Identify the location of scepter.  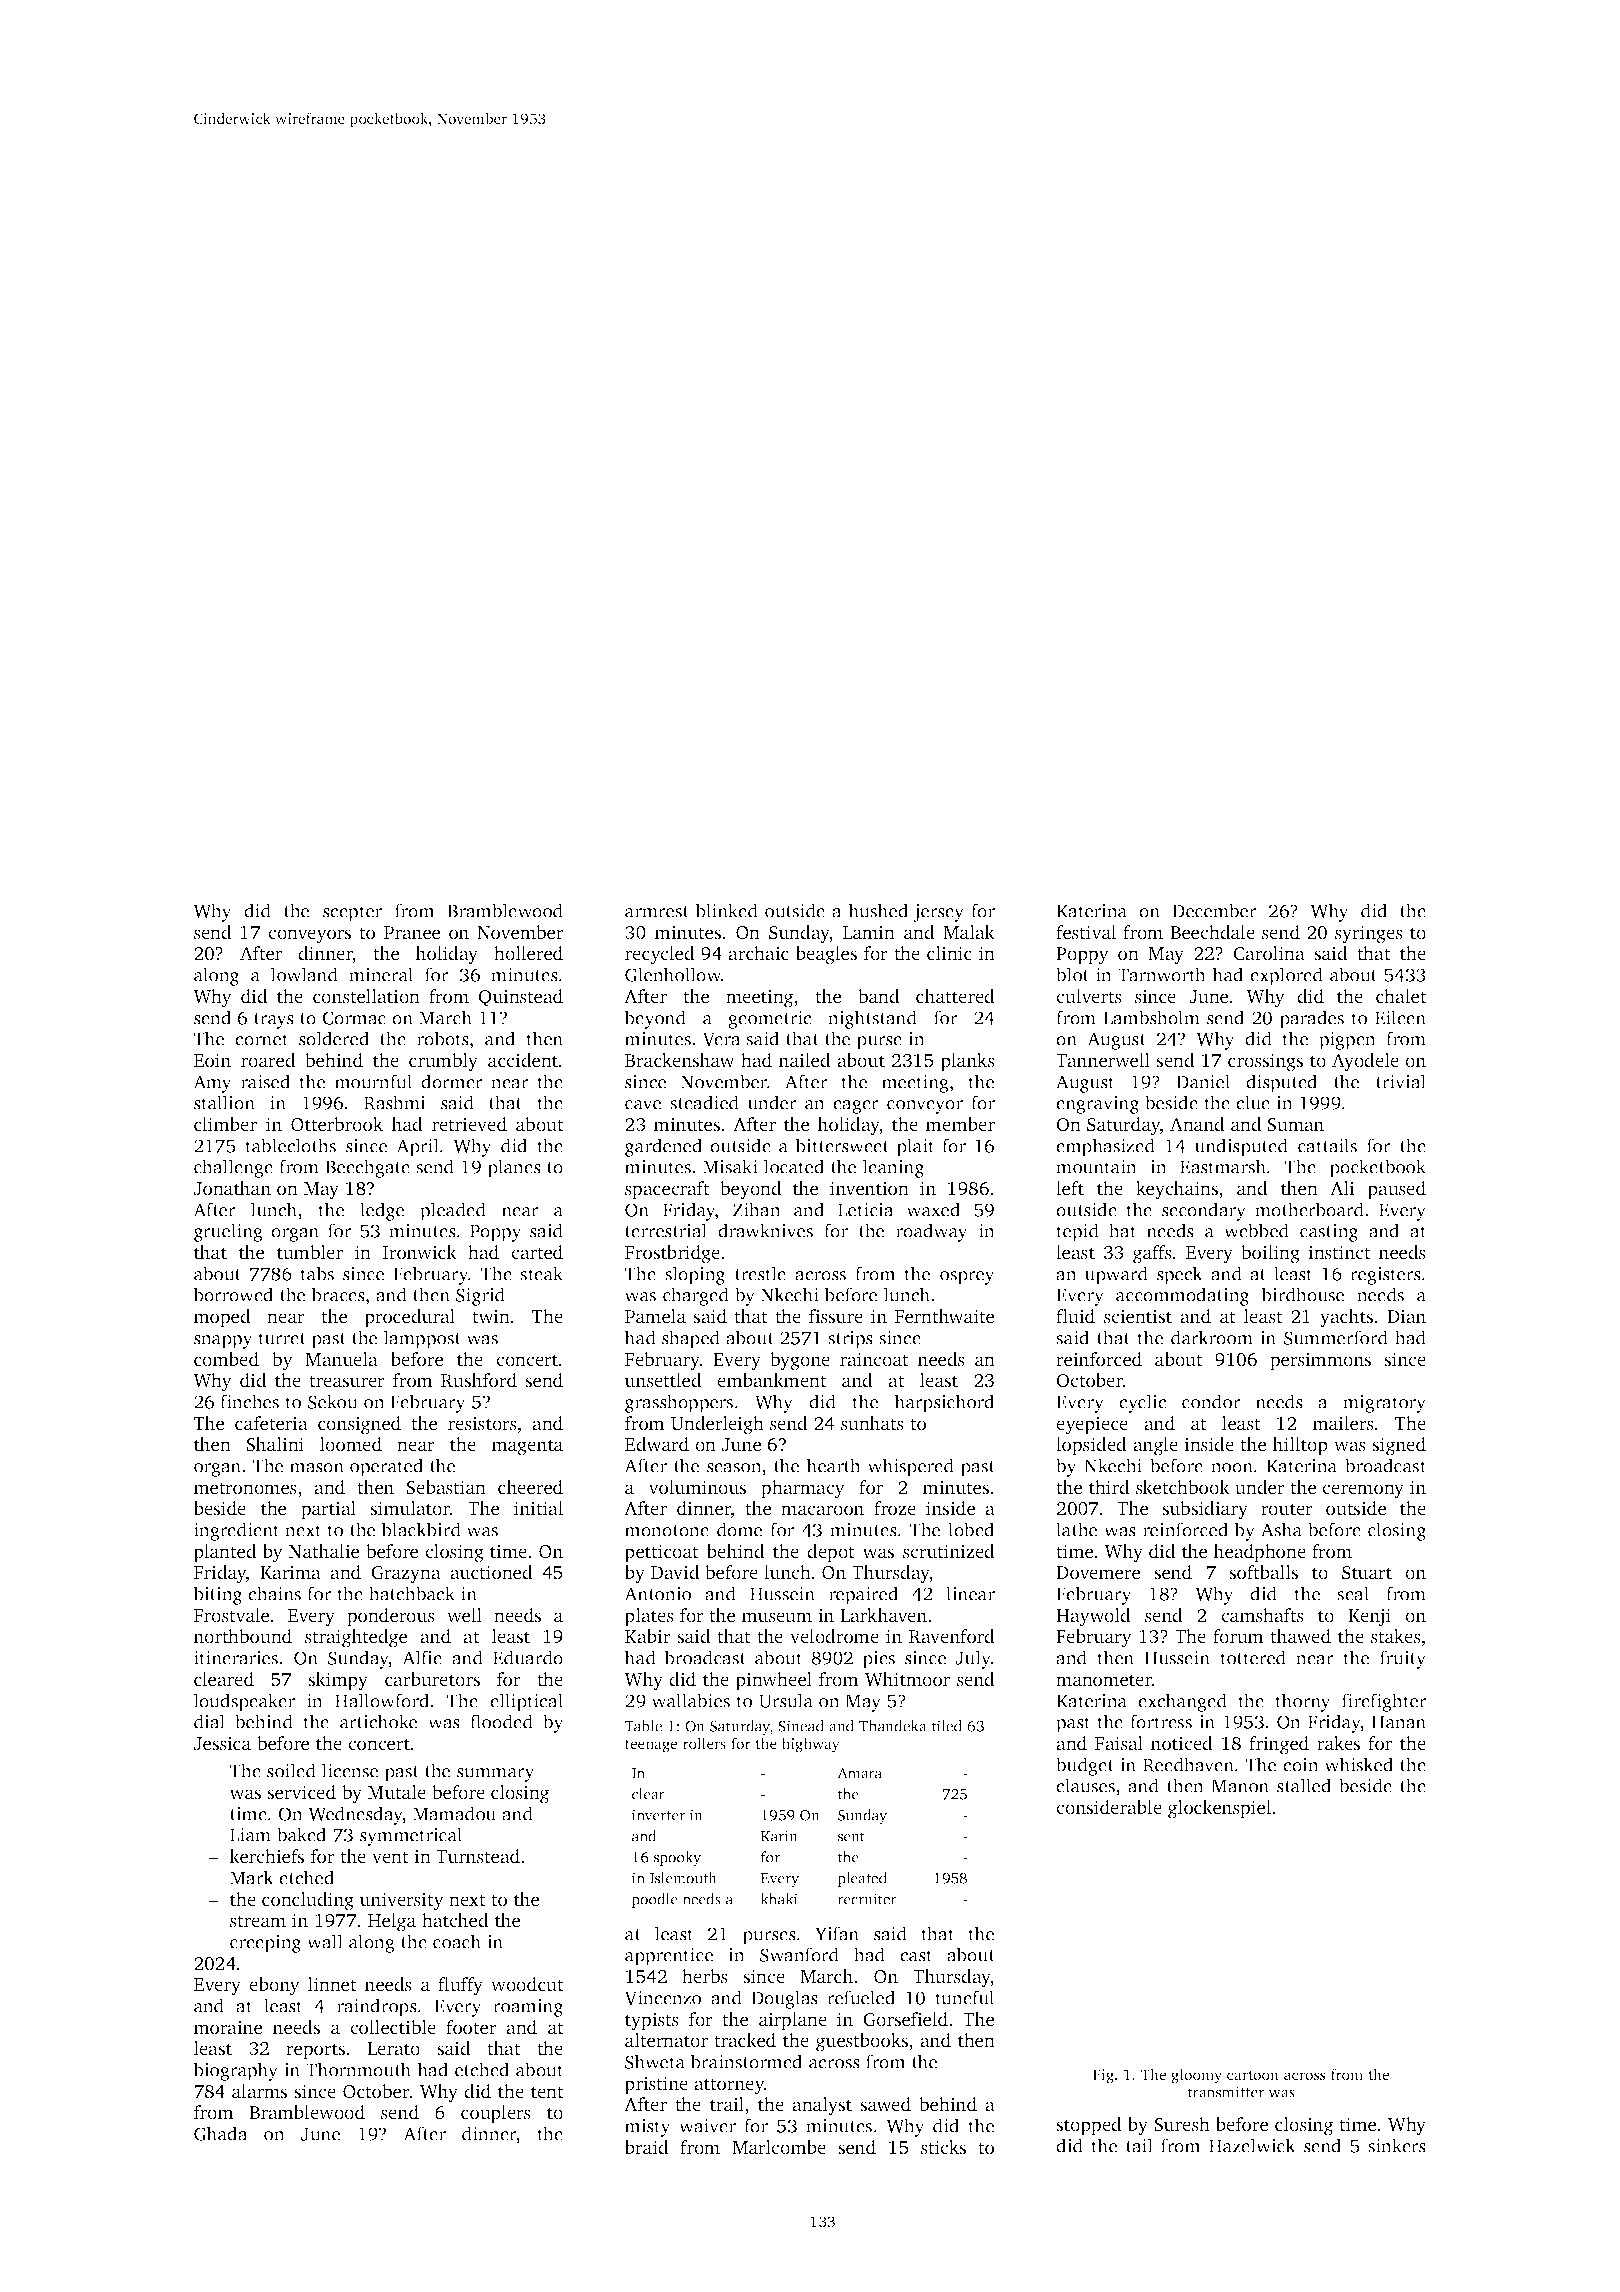
(352, 914).
